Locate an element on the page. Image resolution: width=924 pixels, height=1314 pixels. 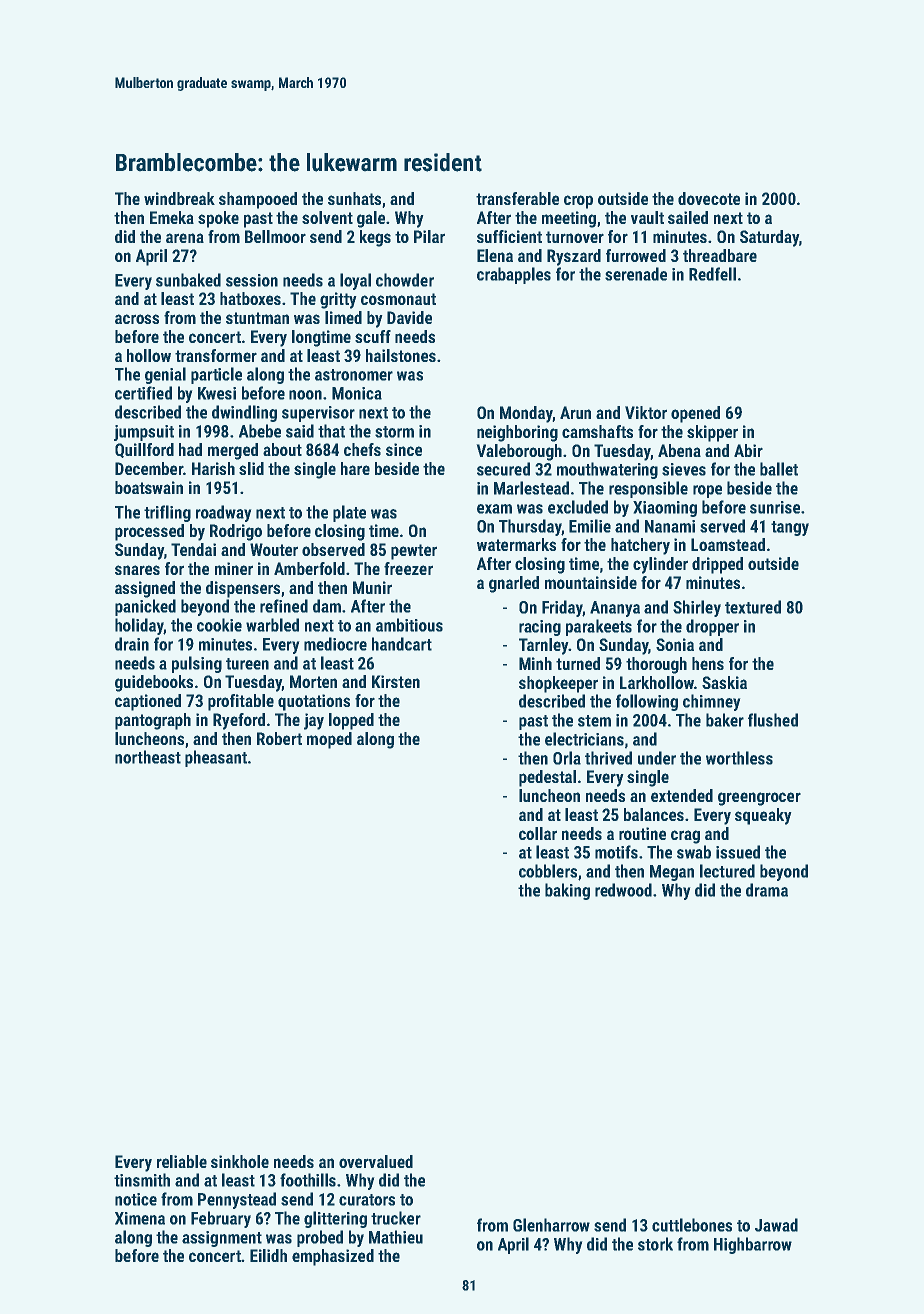
stuntman is located at coordinates (257, 318).
